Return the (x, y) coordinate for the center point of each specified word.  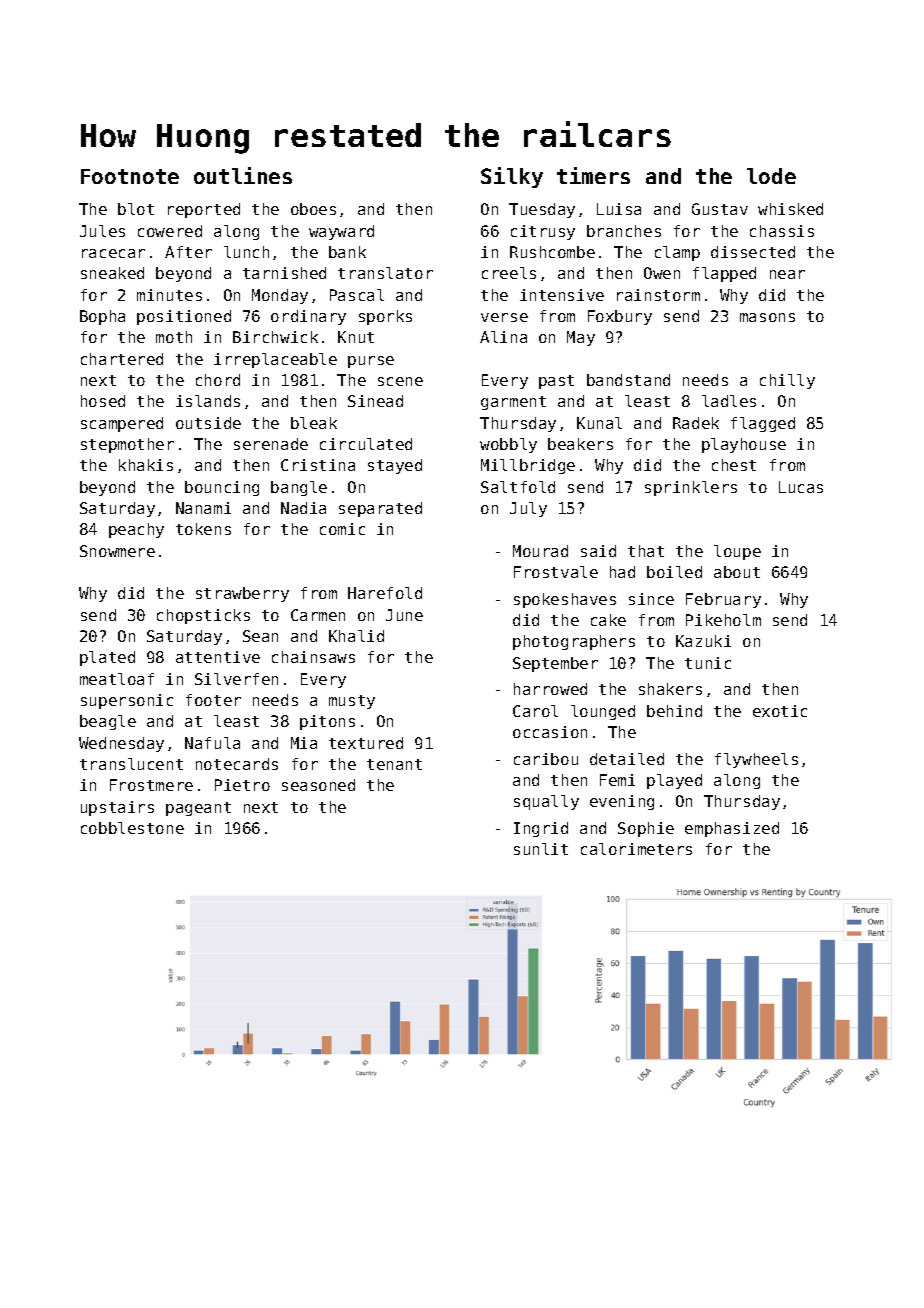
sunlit (541, 849)
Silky (512, 177)
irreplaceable (275, 360)
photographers (574, 642)
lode (771, 176)
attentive (218, 657)
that (646, 551)
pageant (198, 809)
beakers (580, 444)
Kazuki (703, 641)
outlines (243, 175)
